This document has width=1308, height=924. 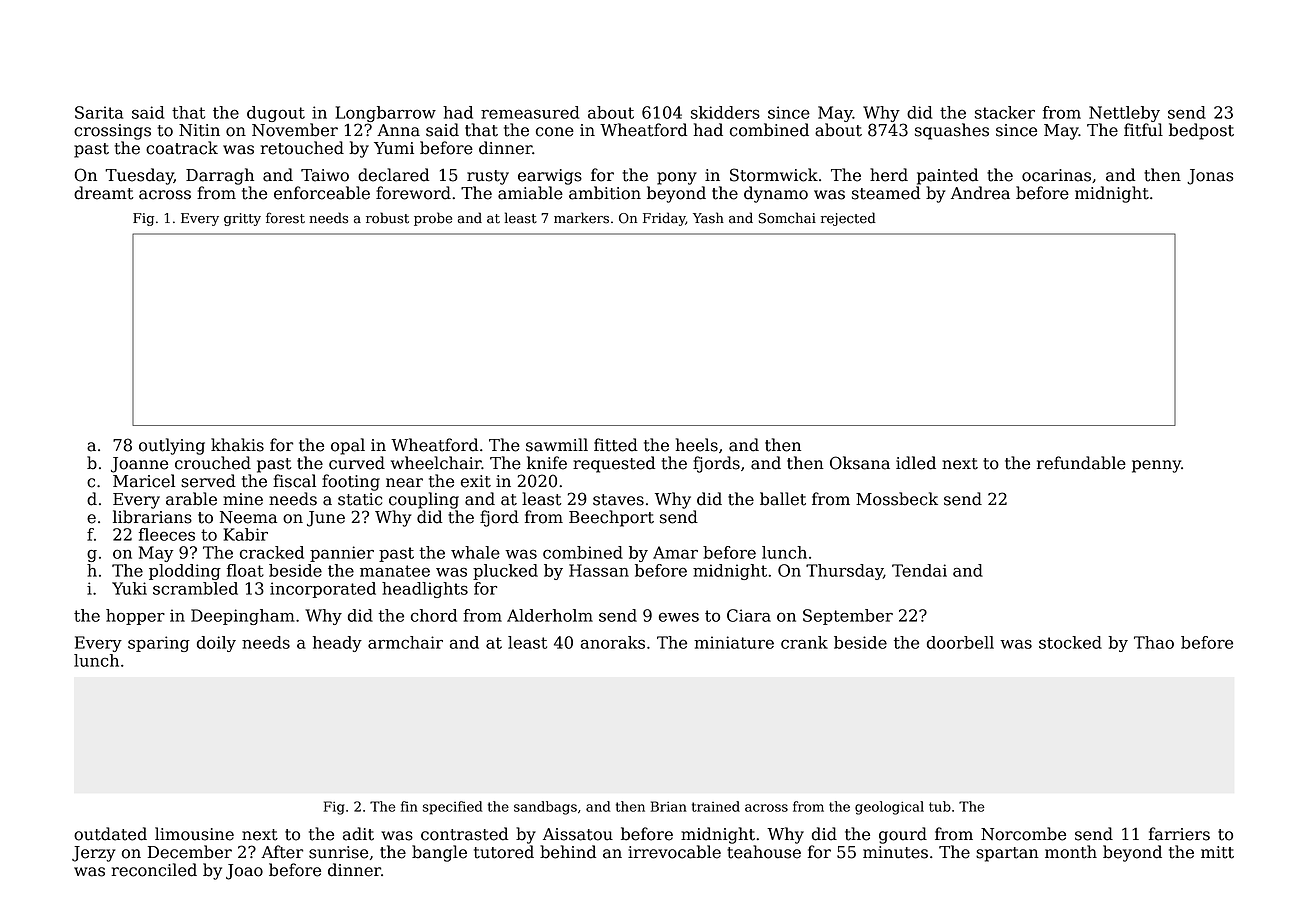 I want to click on skidders, so click(x=725, y=112).
